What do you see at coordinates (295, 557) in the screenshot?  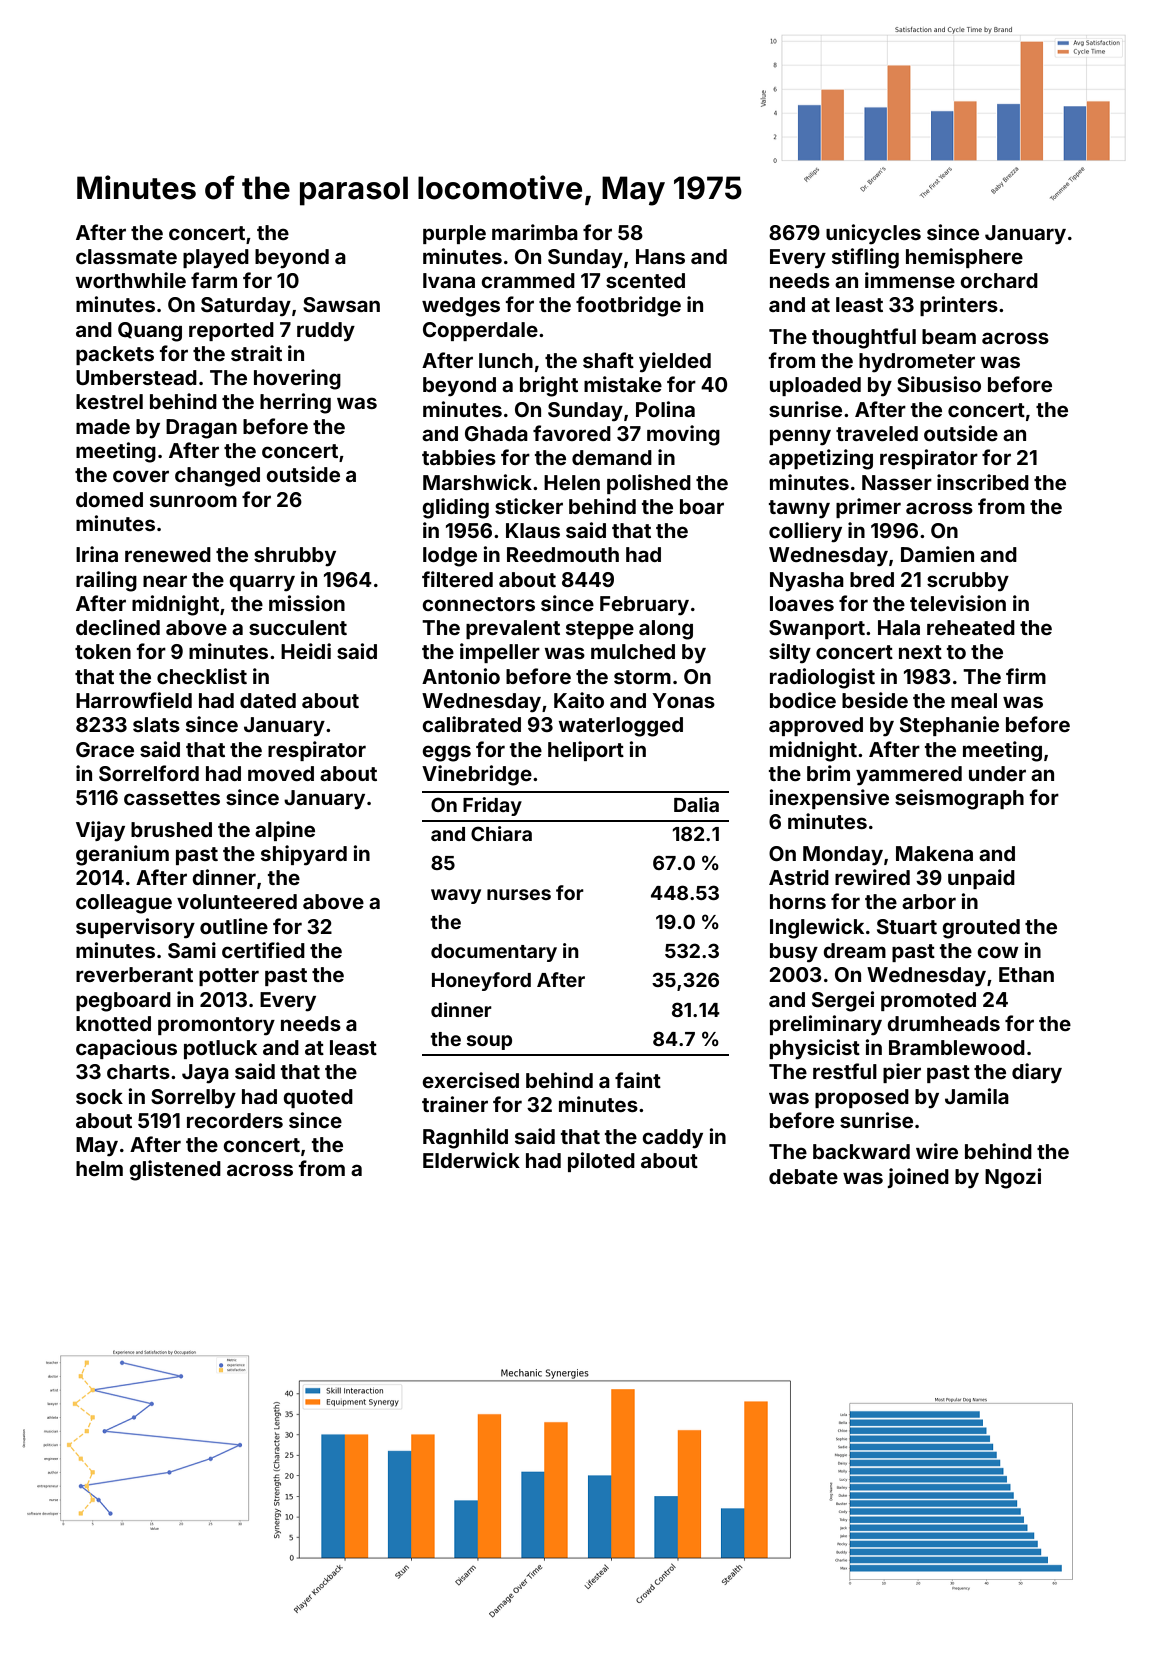 I see `shrubby` at bounding box center [295, 557].
